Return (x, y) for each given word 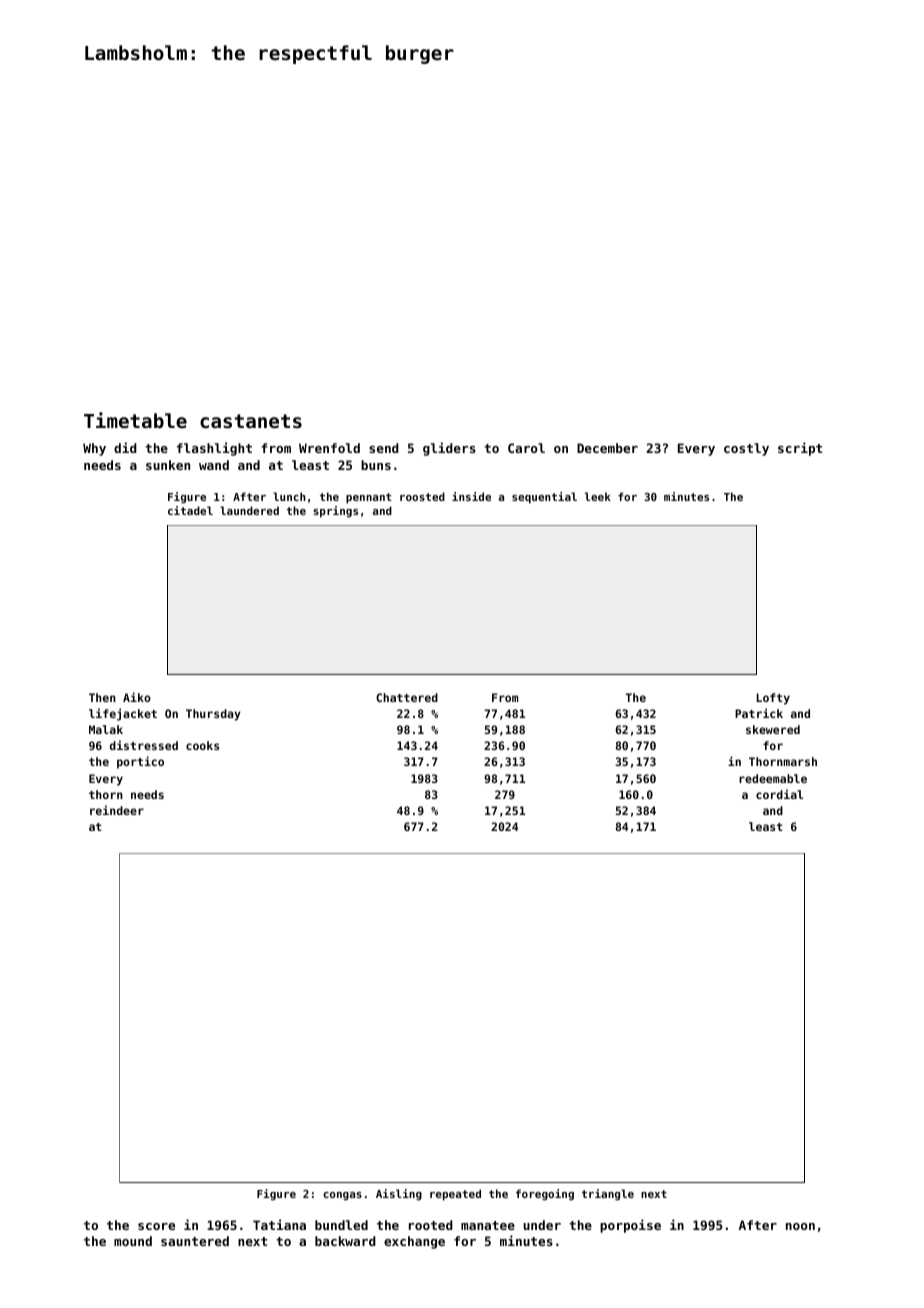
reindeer (117, 810)
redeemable (773, 778)
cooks (202, 745)
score (156, 1226)
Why (94, 449)
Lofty (773, 699)
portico (140, 762)
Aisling (399, 1195)
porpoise (630, 1226)
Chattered (407, 697)
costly (746, 449)
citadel (190, 510)
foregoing (545, 1195)
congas (342, 1196)
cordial (779, 794)
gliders (449, 449)
